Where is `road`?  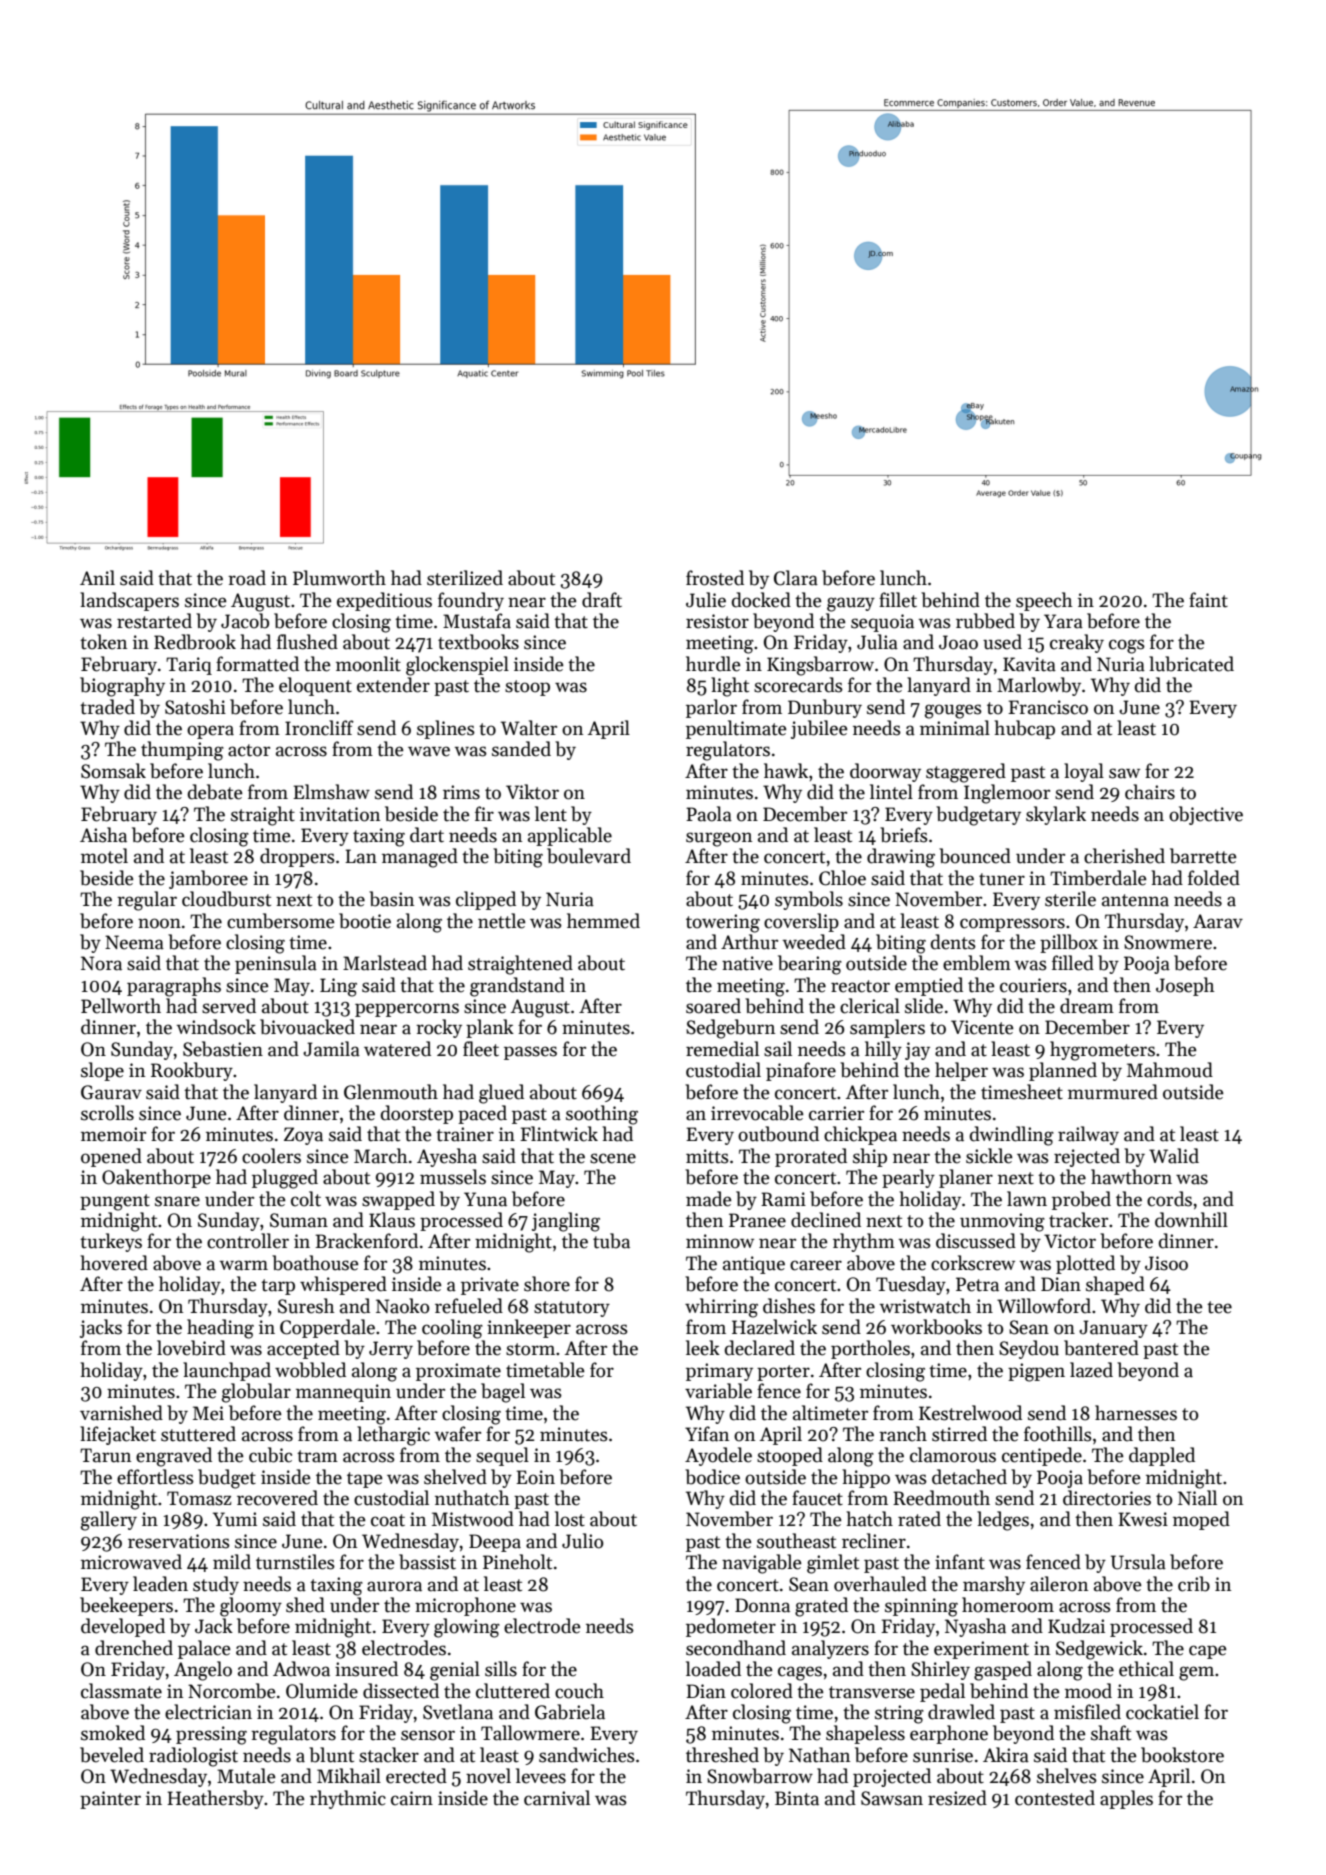 road is located at coordinates (247, 578).
